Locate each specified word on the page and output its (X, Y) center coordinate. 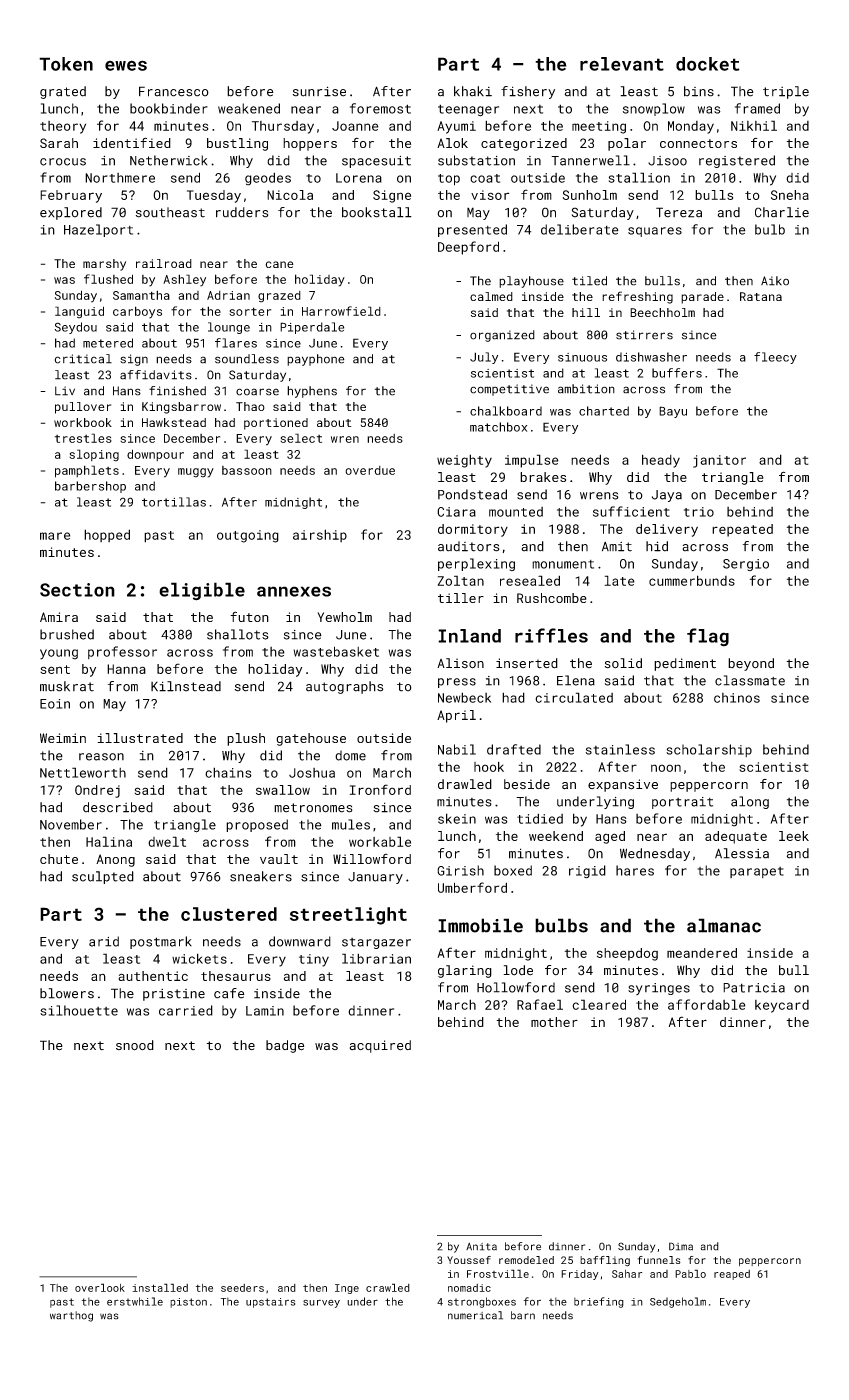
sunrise (319, 91)
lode (518, 970)
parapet (757, 872)
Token (66, 64)
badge (285, 1046)
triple (786, 92)
